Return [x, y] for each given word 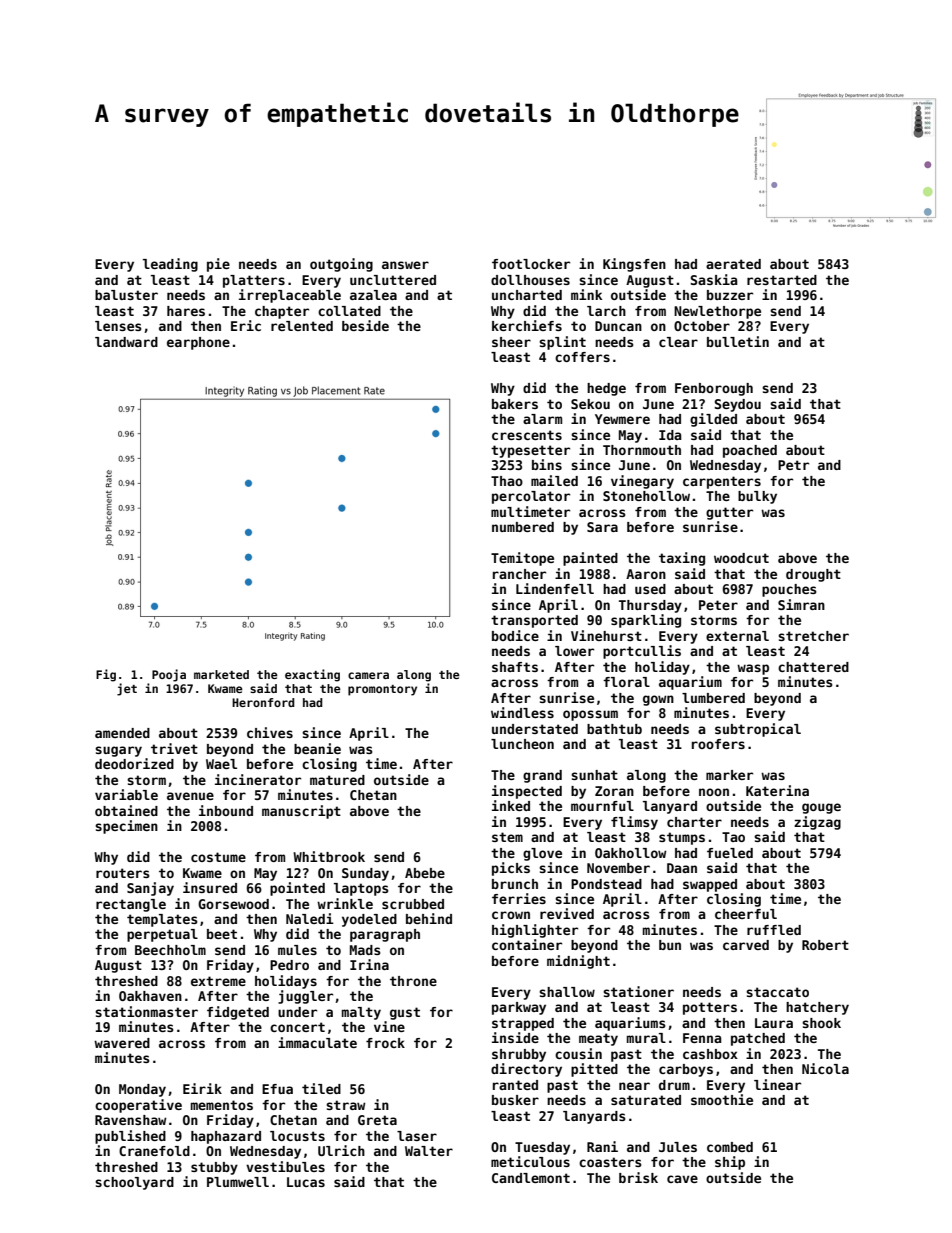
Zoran [614, 791]
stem [507, 837]
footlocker [531, 264]
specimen [126, 827]
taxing [682, 559]
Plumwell [238, 1182]
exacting [312, 675]
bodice [515, 635]
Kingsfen [634, 265]
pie [218, 265]
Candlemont [531, 1178]
